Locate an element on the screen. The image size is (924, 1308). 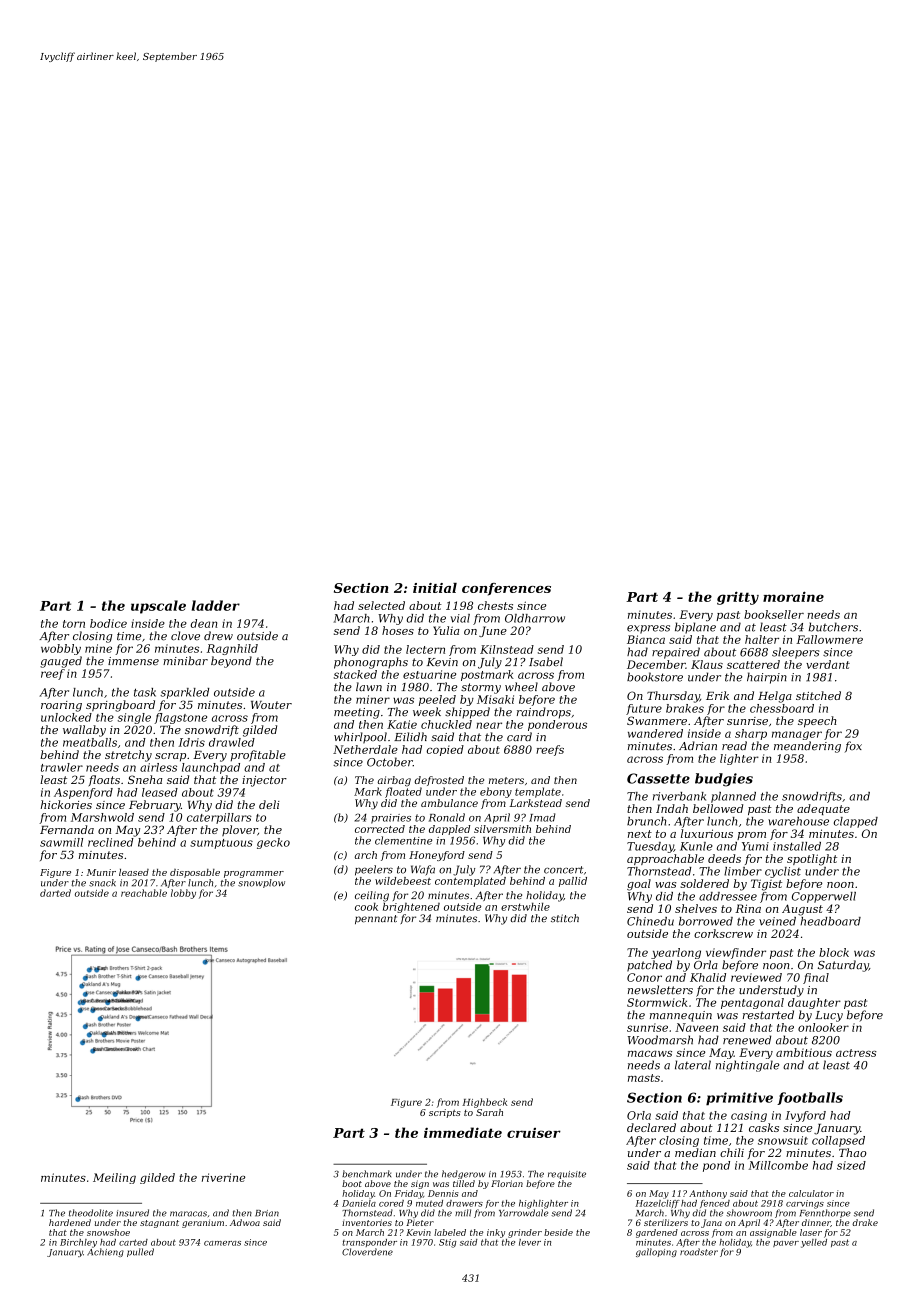
near is located at coordinates (489, 725).
